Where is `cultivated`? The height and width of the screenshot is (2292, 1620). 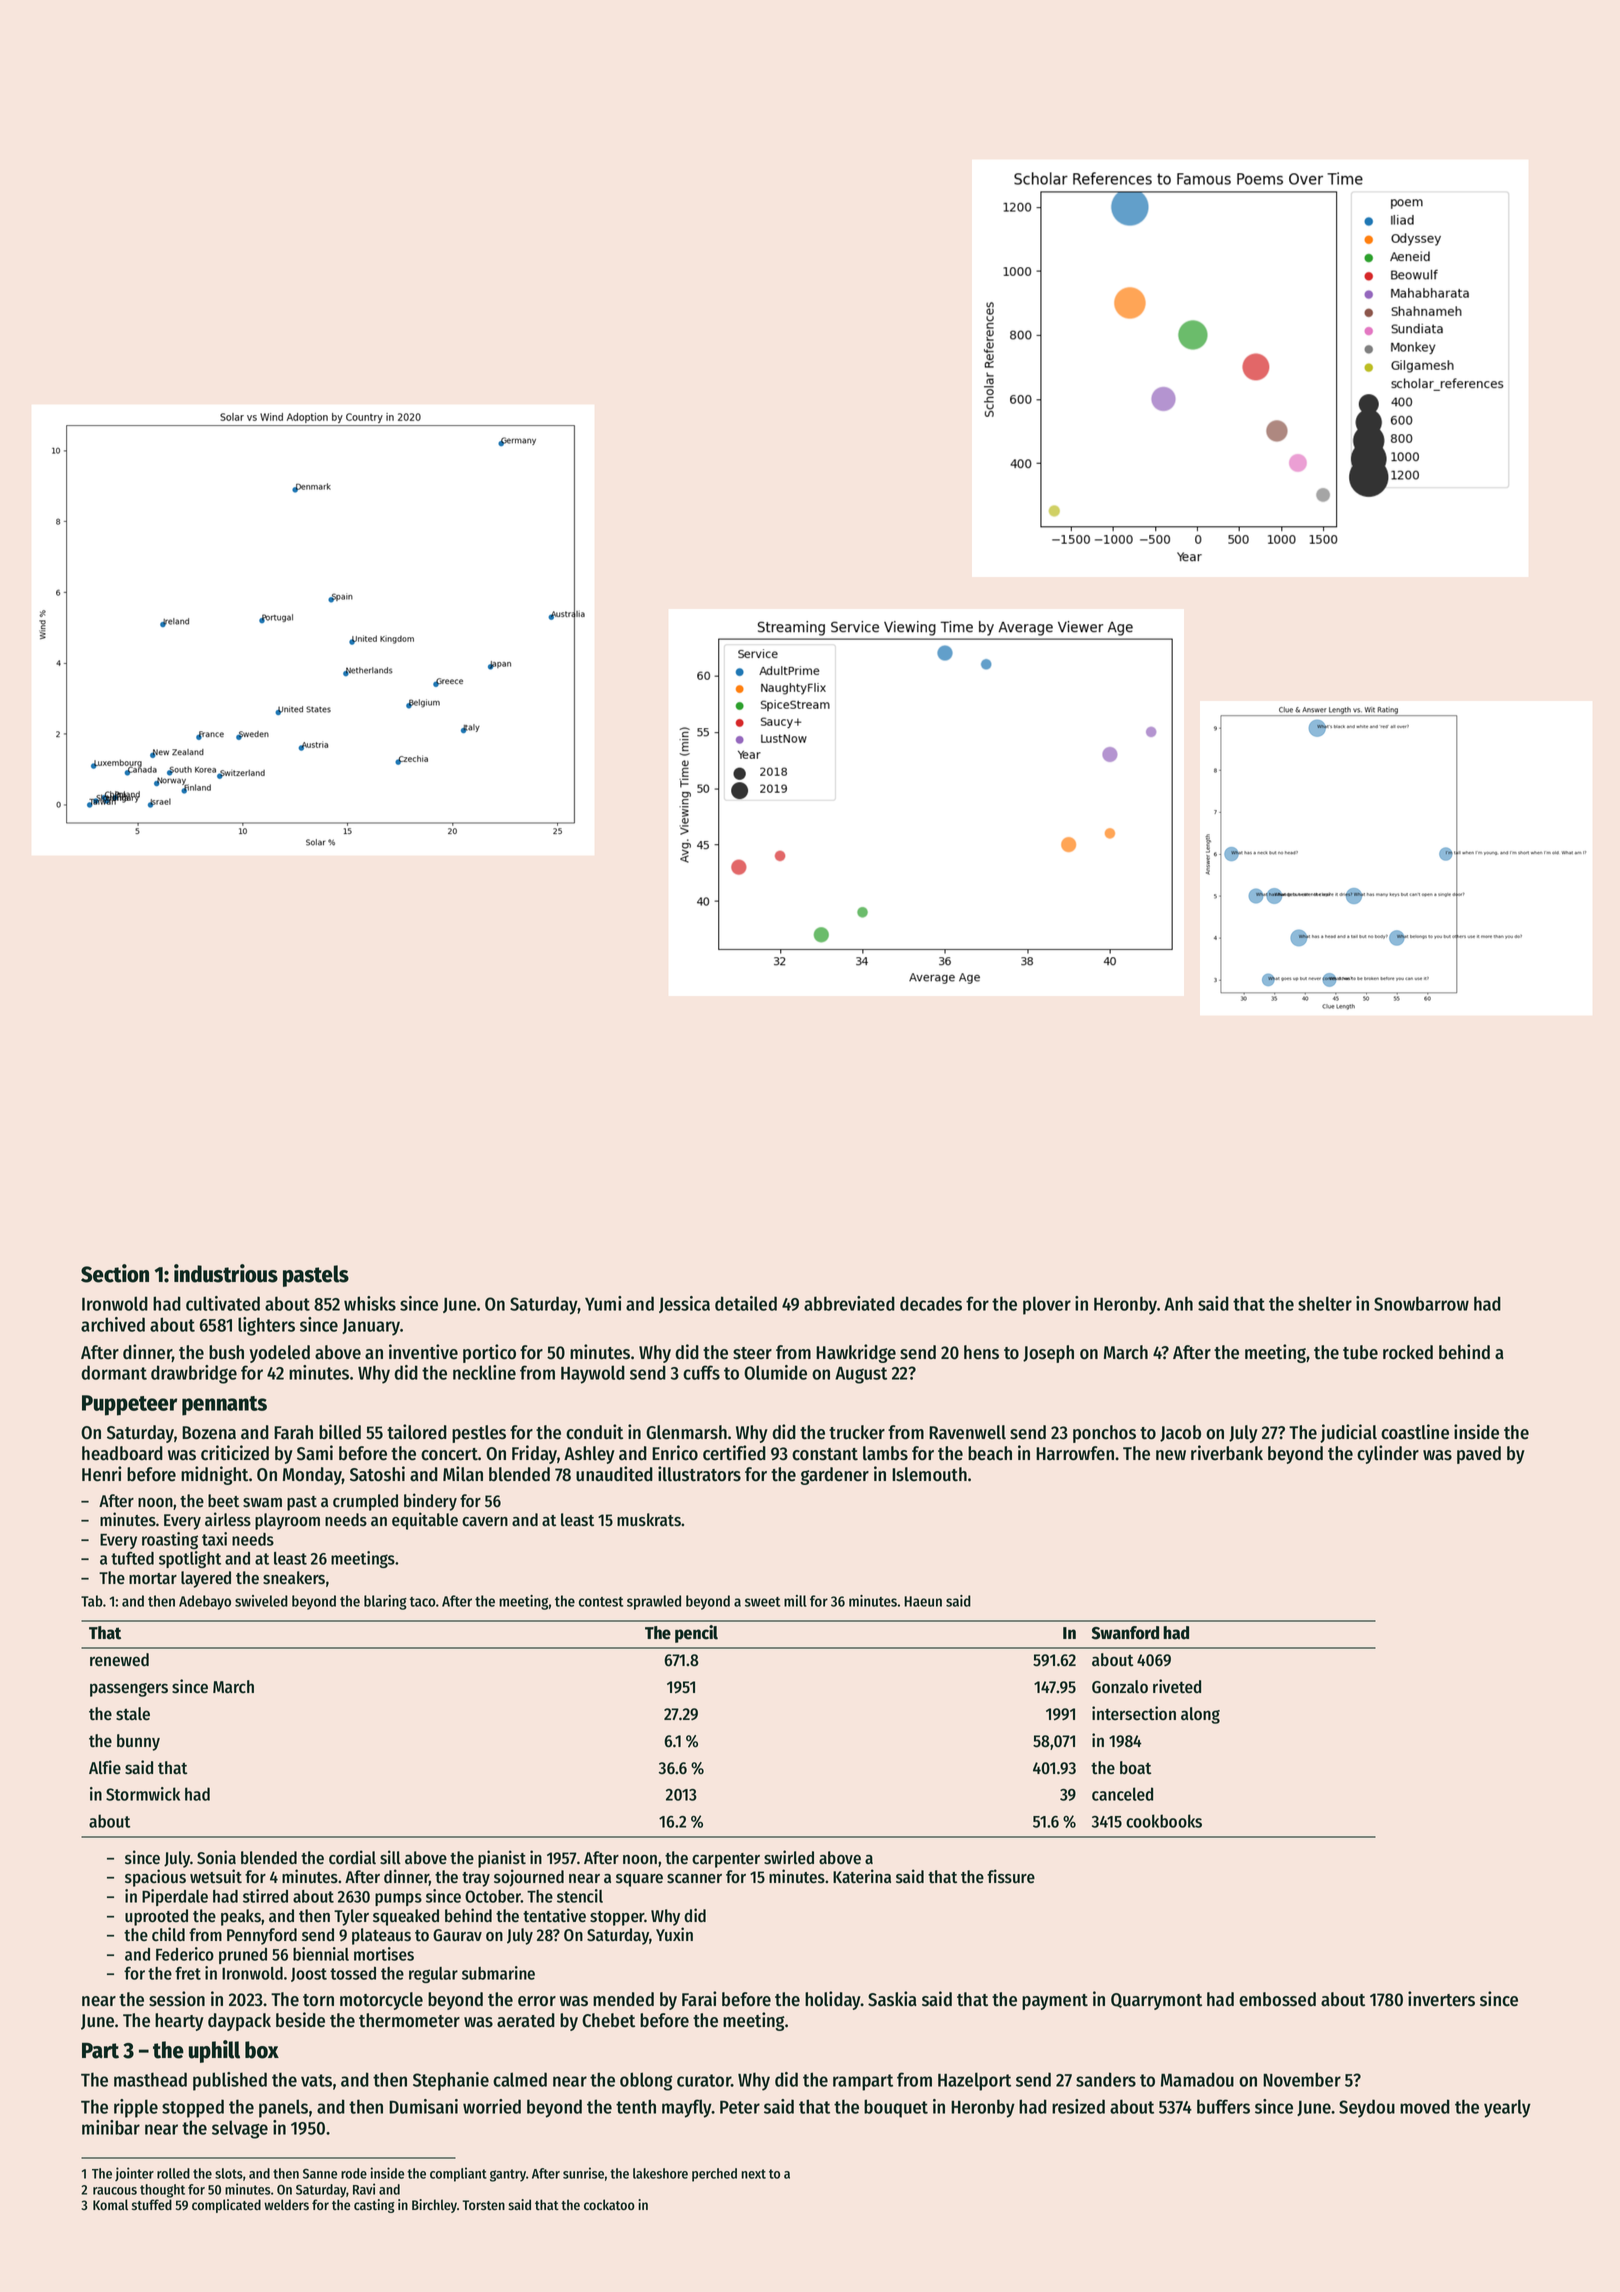 cultivated is located at coordinates (223, 1303).
